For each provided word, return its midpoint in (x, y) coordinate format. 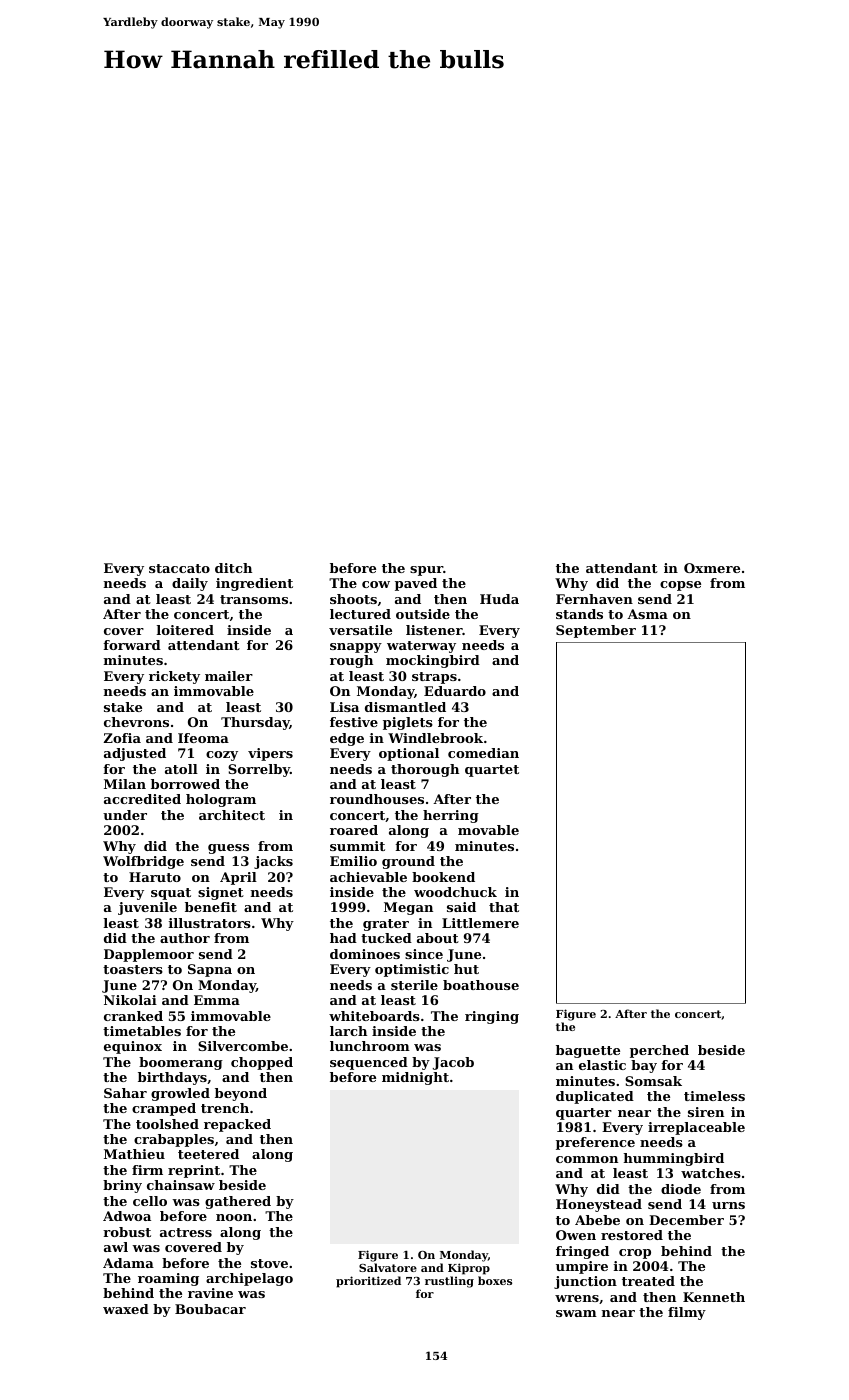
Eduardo (455, 691)
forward (132, 645)
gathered (238, 1202)
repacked (237, 1125)
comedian (483, 753)
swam (576, 1313)
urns (728, 1205)
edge (347, 739)
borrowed (185, 784)
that (504, 907)
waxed (126, 1309)
